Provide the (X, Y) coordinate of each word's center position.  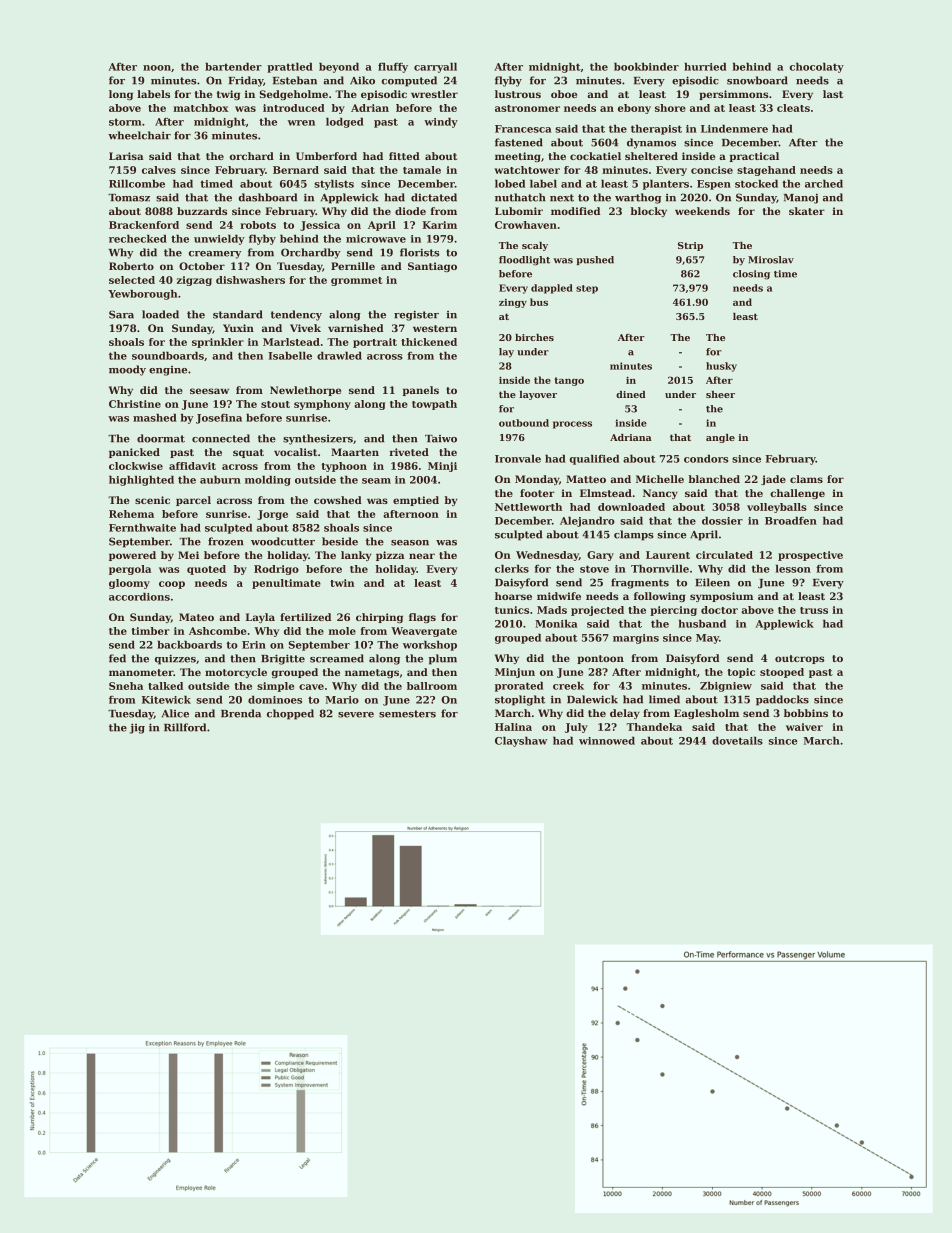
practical (754, 157)
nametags (372, 673)
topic (741, 673)
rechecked (138, 239)
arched (824, 184)
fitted (404, 156)
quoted (206, 570)
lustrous (518, 94)
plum (443, 659)
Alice (175, 713)
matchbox (201, 108)
